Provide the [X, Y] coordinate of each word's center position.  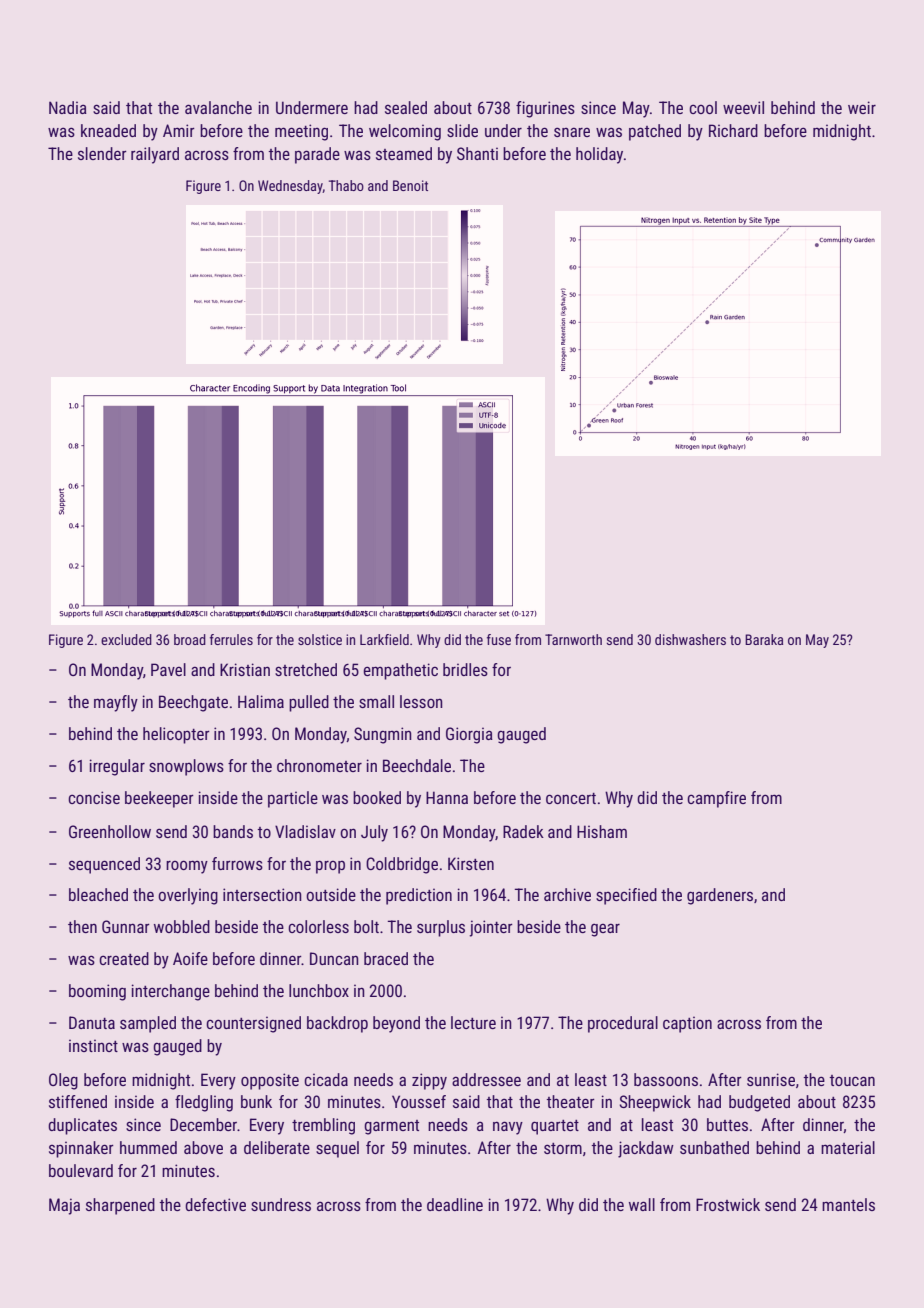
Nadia [68, 107]
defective [215, 1204]
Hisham [602, 831]
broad [190, 639]
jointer [491, 928]
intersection [262, 894]
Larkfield [384, 639]
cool [703, 107]
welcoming [405, 132]
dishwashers [690, 639]
